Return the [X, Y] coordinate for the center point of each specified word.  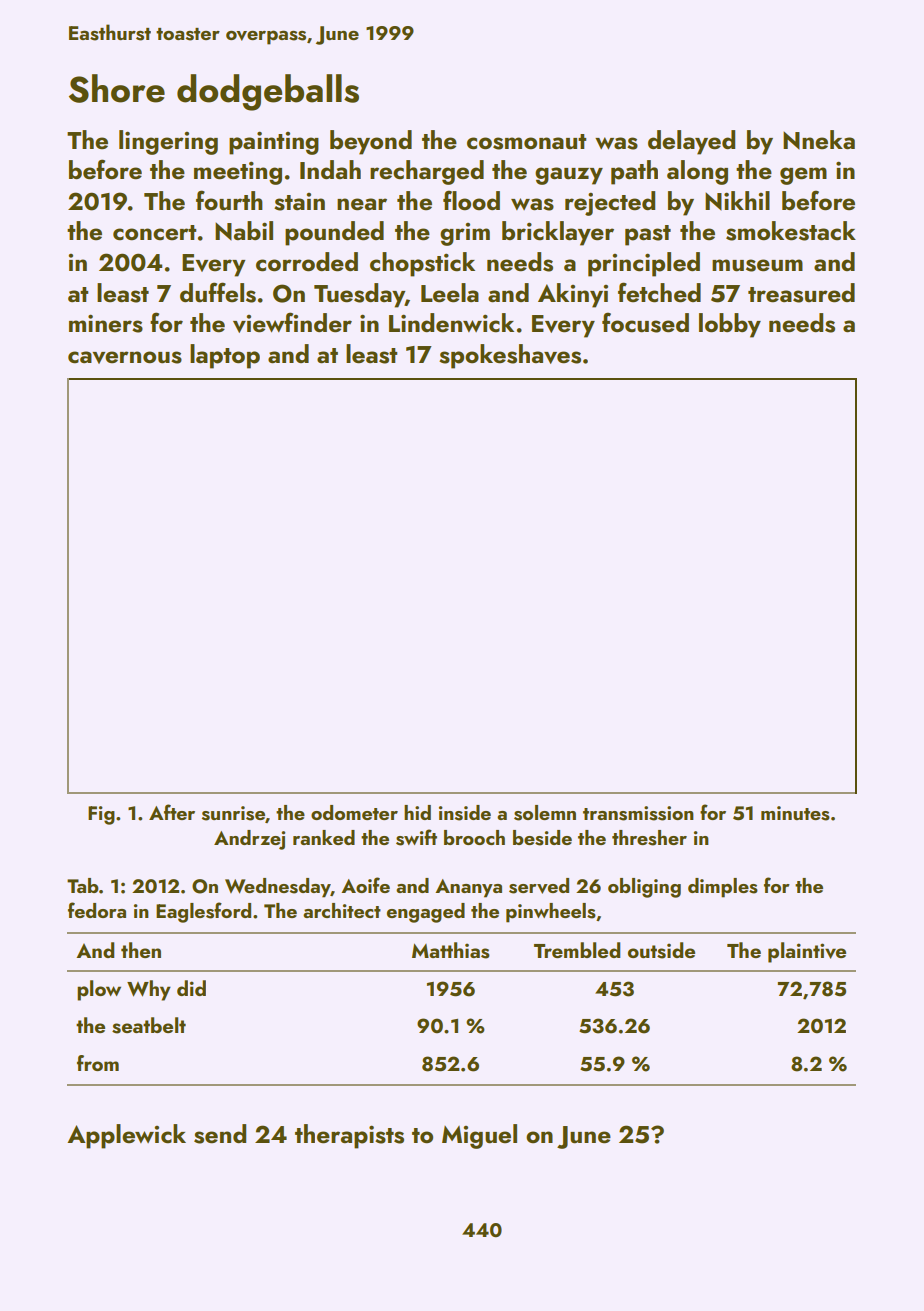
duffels [218, 292]
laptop [225, 356]
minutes [795, 813]
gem [803, 176]
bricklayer [558, 233]
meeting [238, 173]
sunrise [233, 813]
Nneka [819, 140]
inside [465, 813]
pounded [334, 233]
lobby [730, 325]
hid [417, 812]
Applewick [126, 1136]
